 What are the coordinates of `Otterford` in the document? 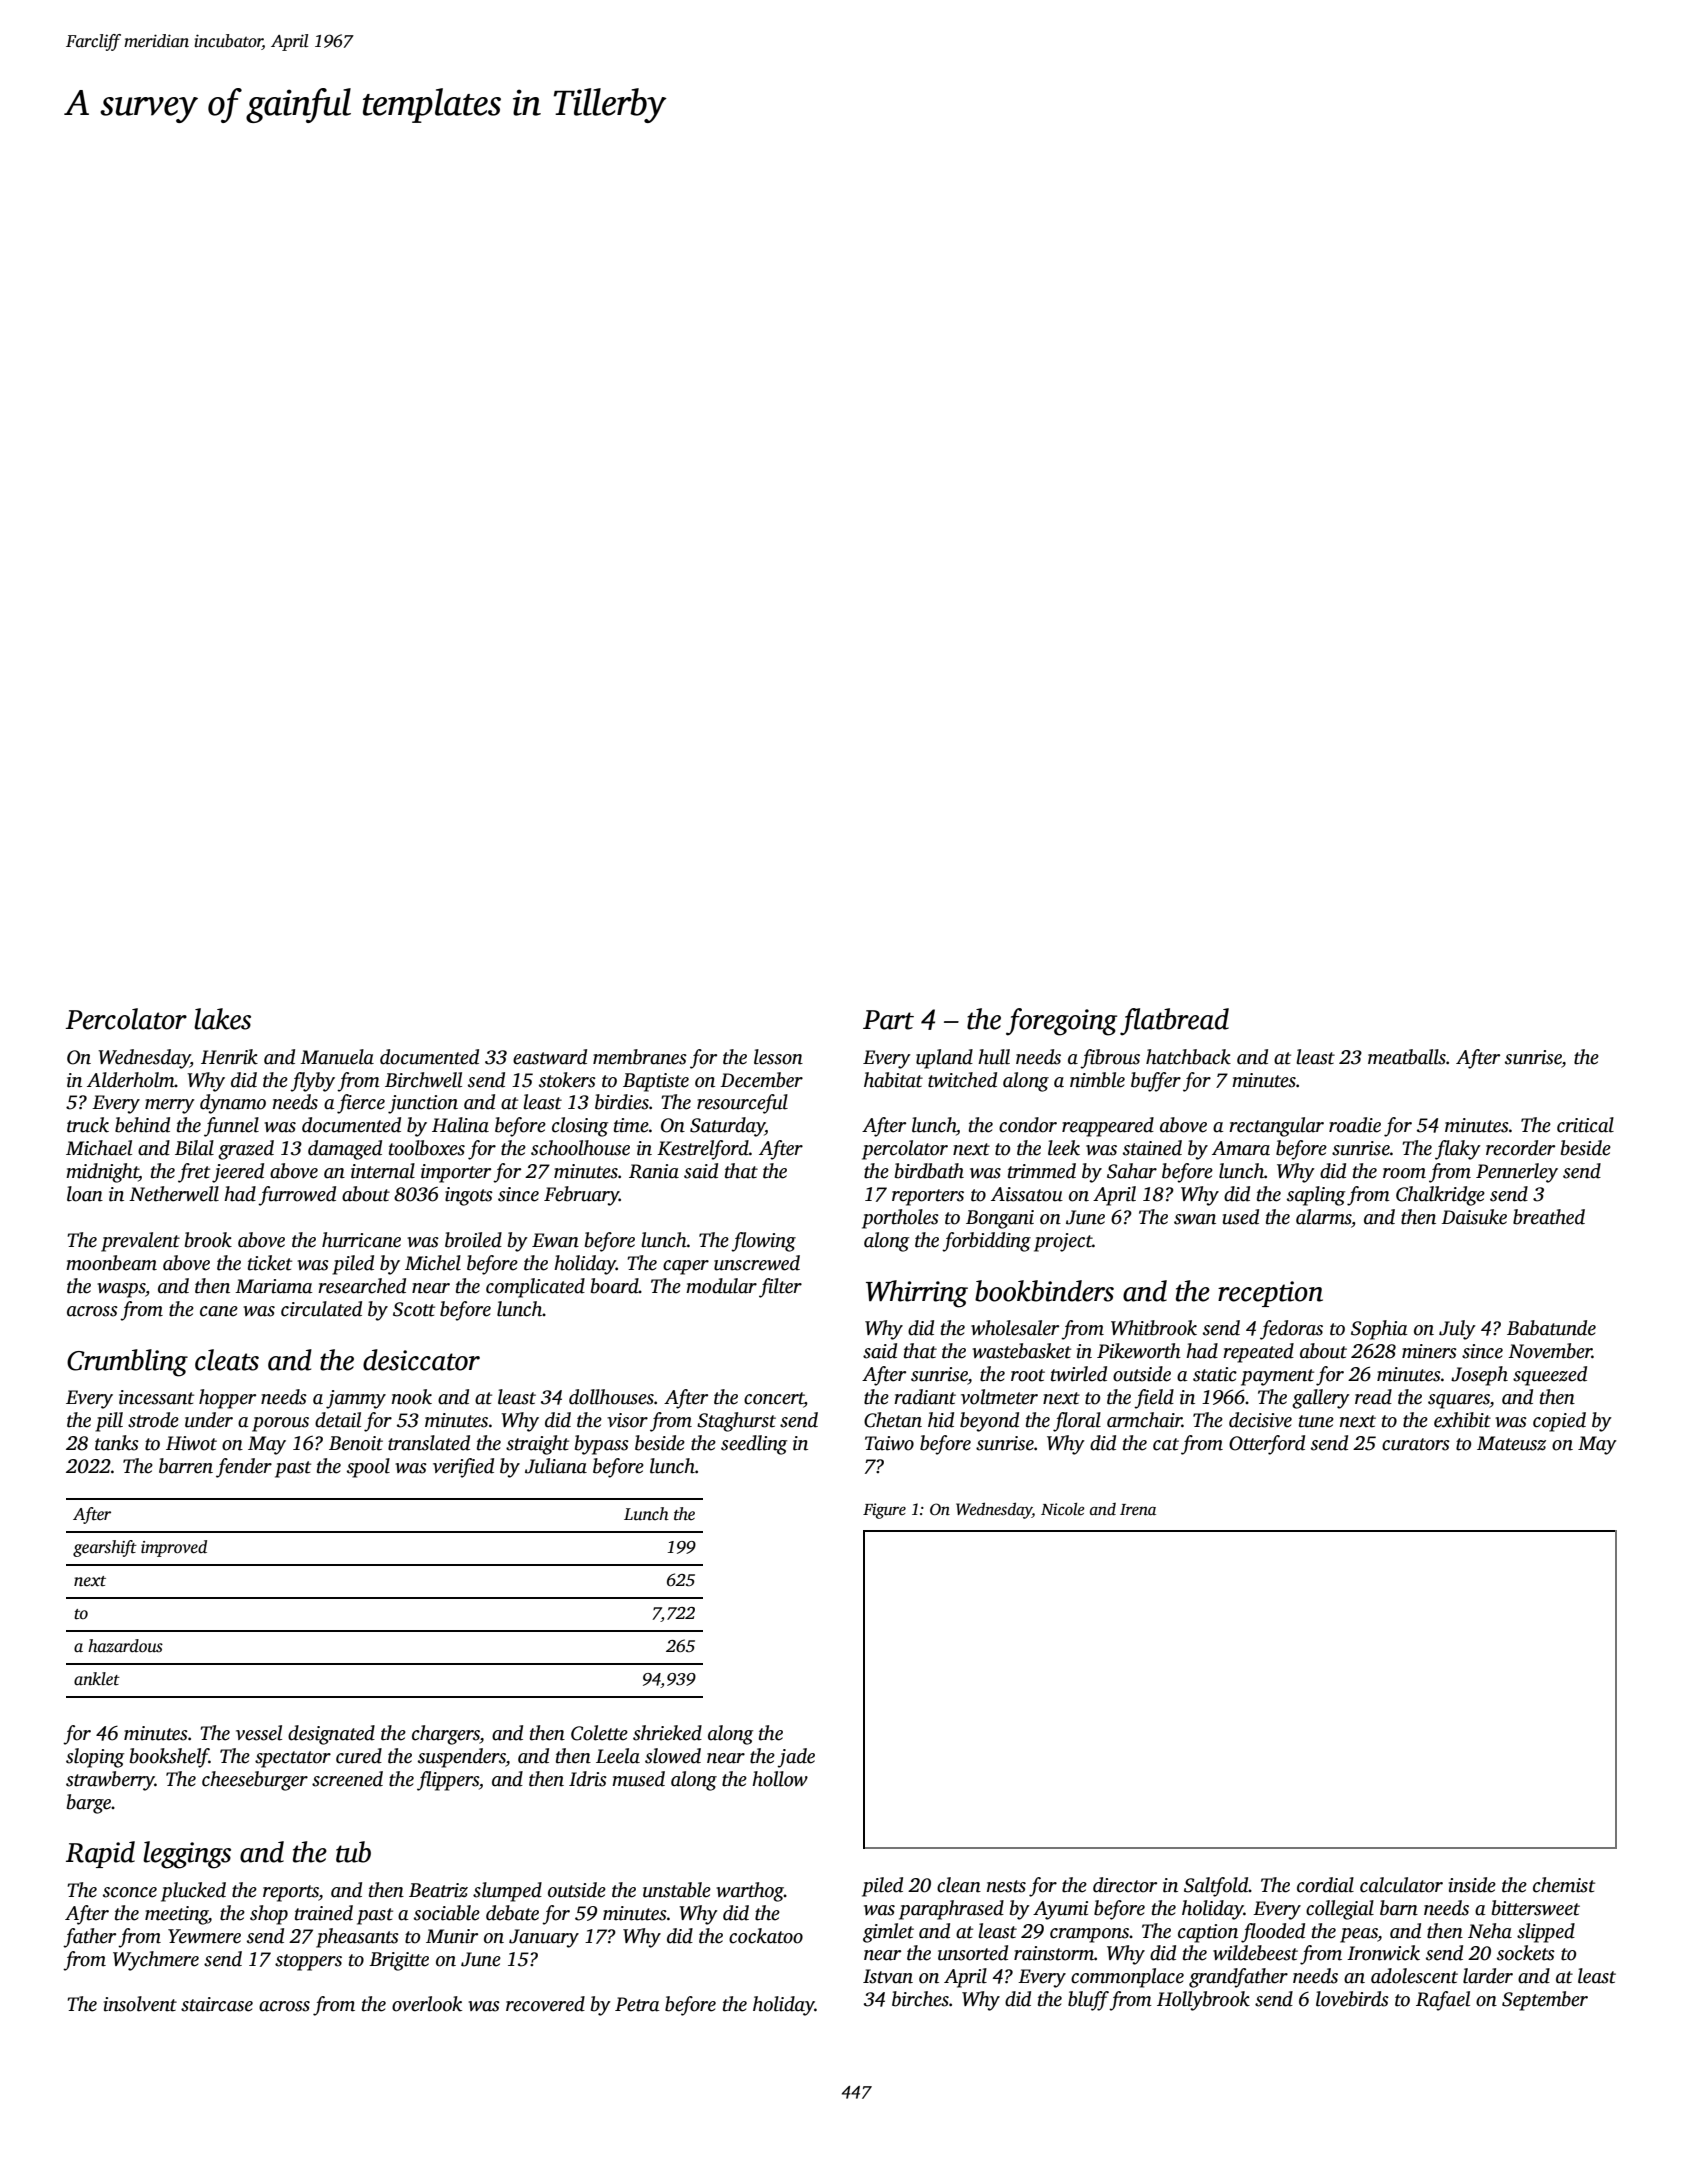 It's located at (1267, 1445).
